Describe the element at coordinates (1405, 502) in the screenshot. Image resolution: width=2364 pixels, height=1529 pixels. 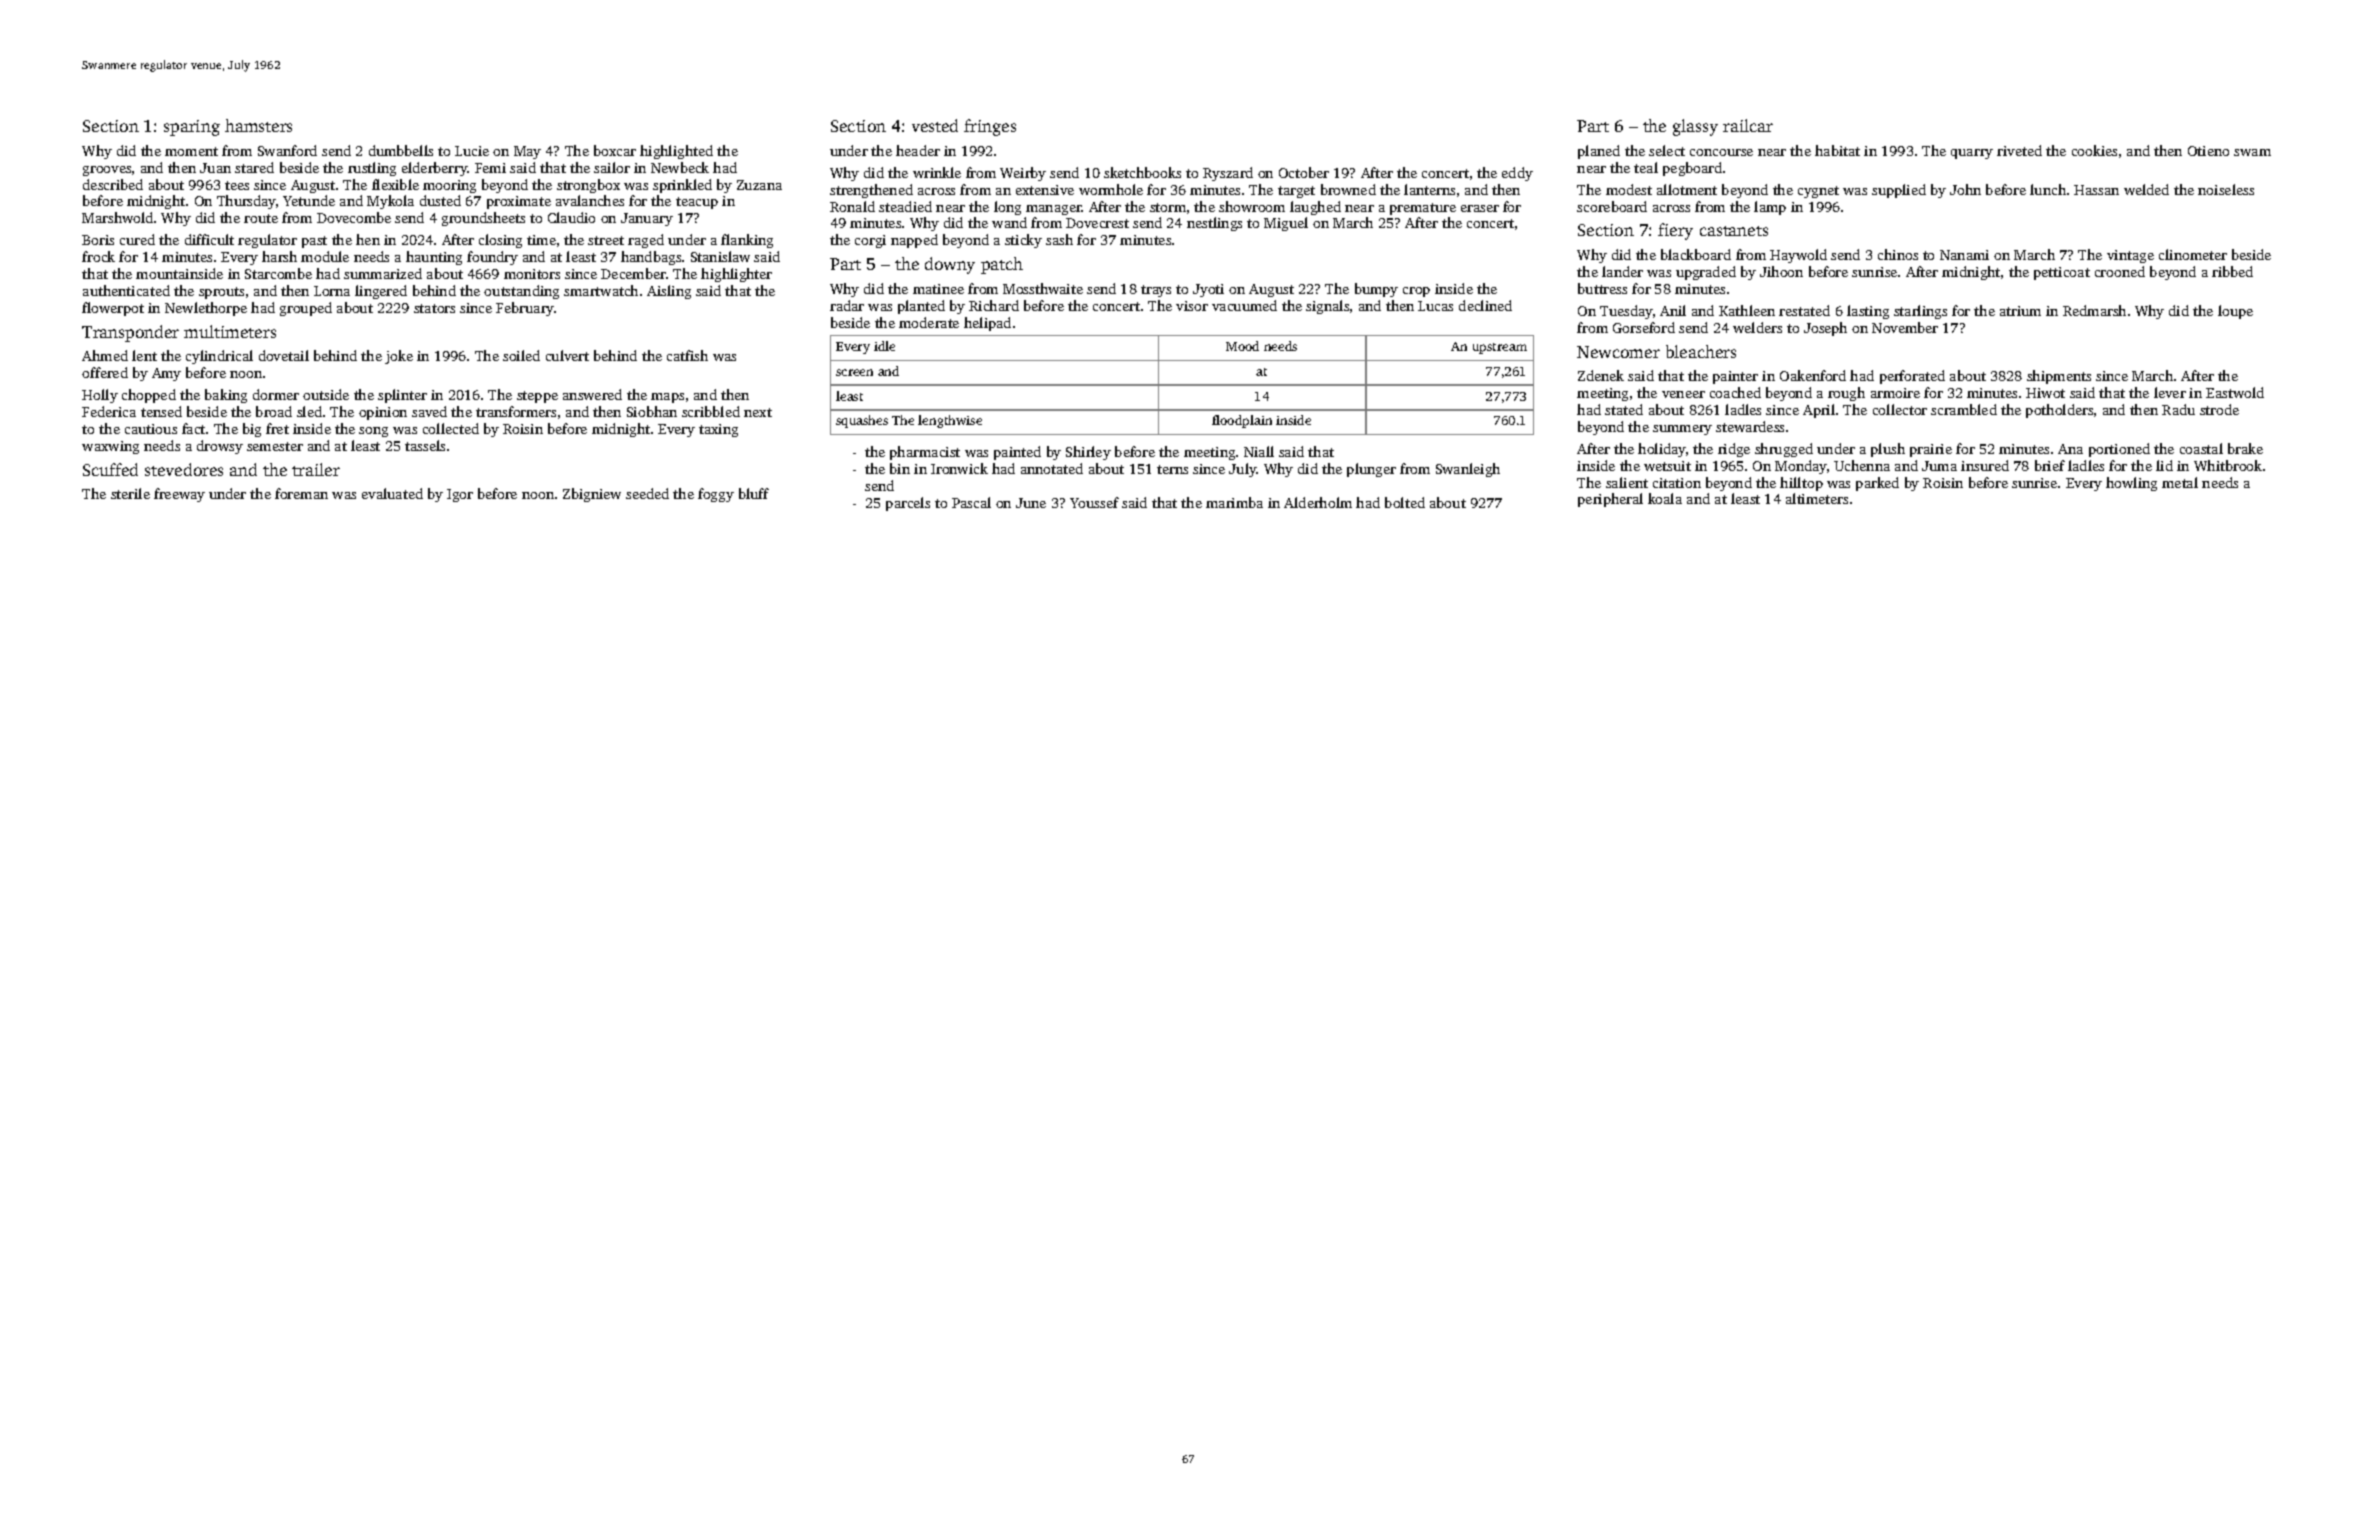
I see `bolted` at that location.
